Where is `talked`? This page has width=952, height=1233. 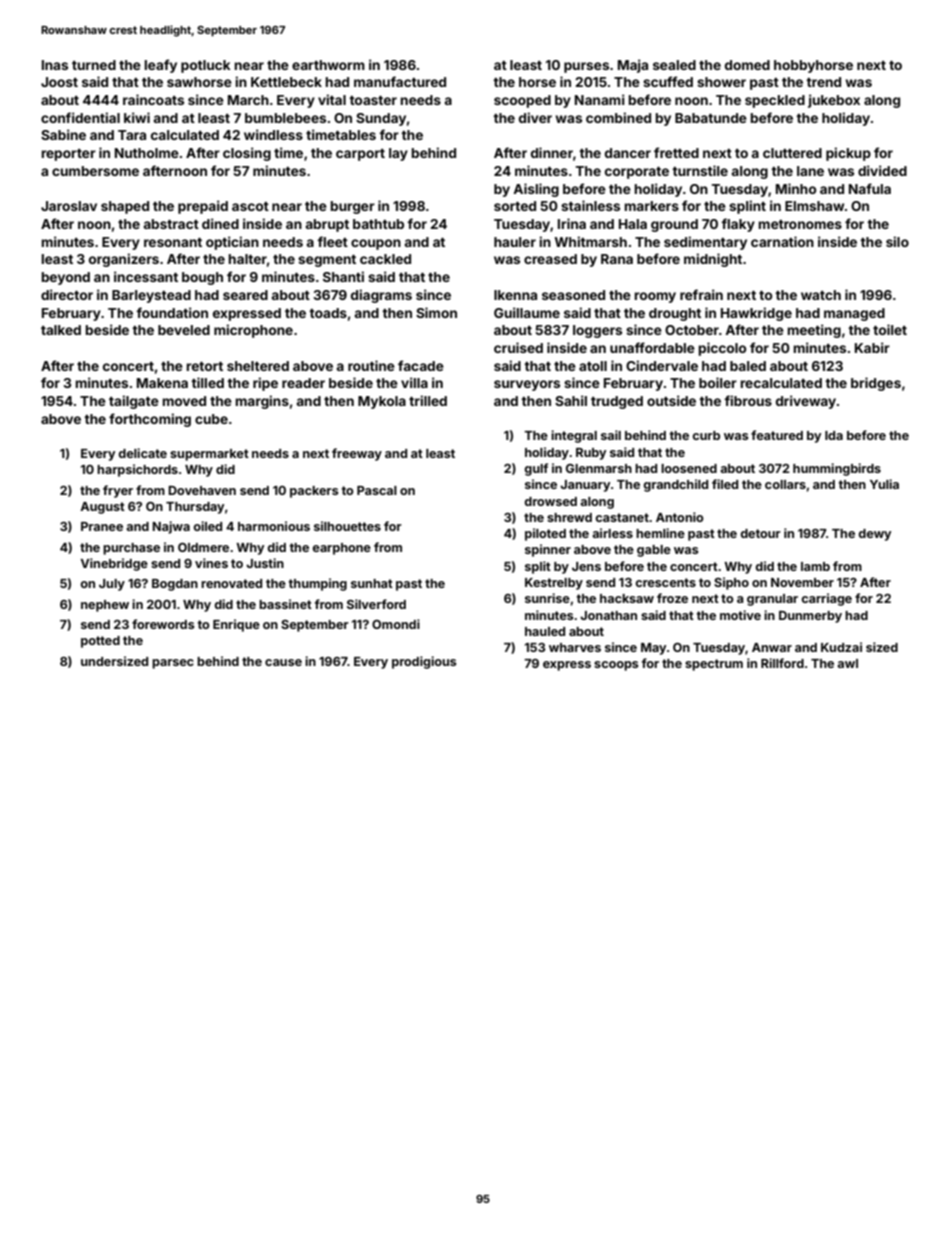 talked is located at coordinates (61, 330).
